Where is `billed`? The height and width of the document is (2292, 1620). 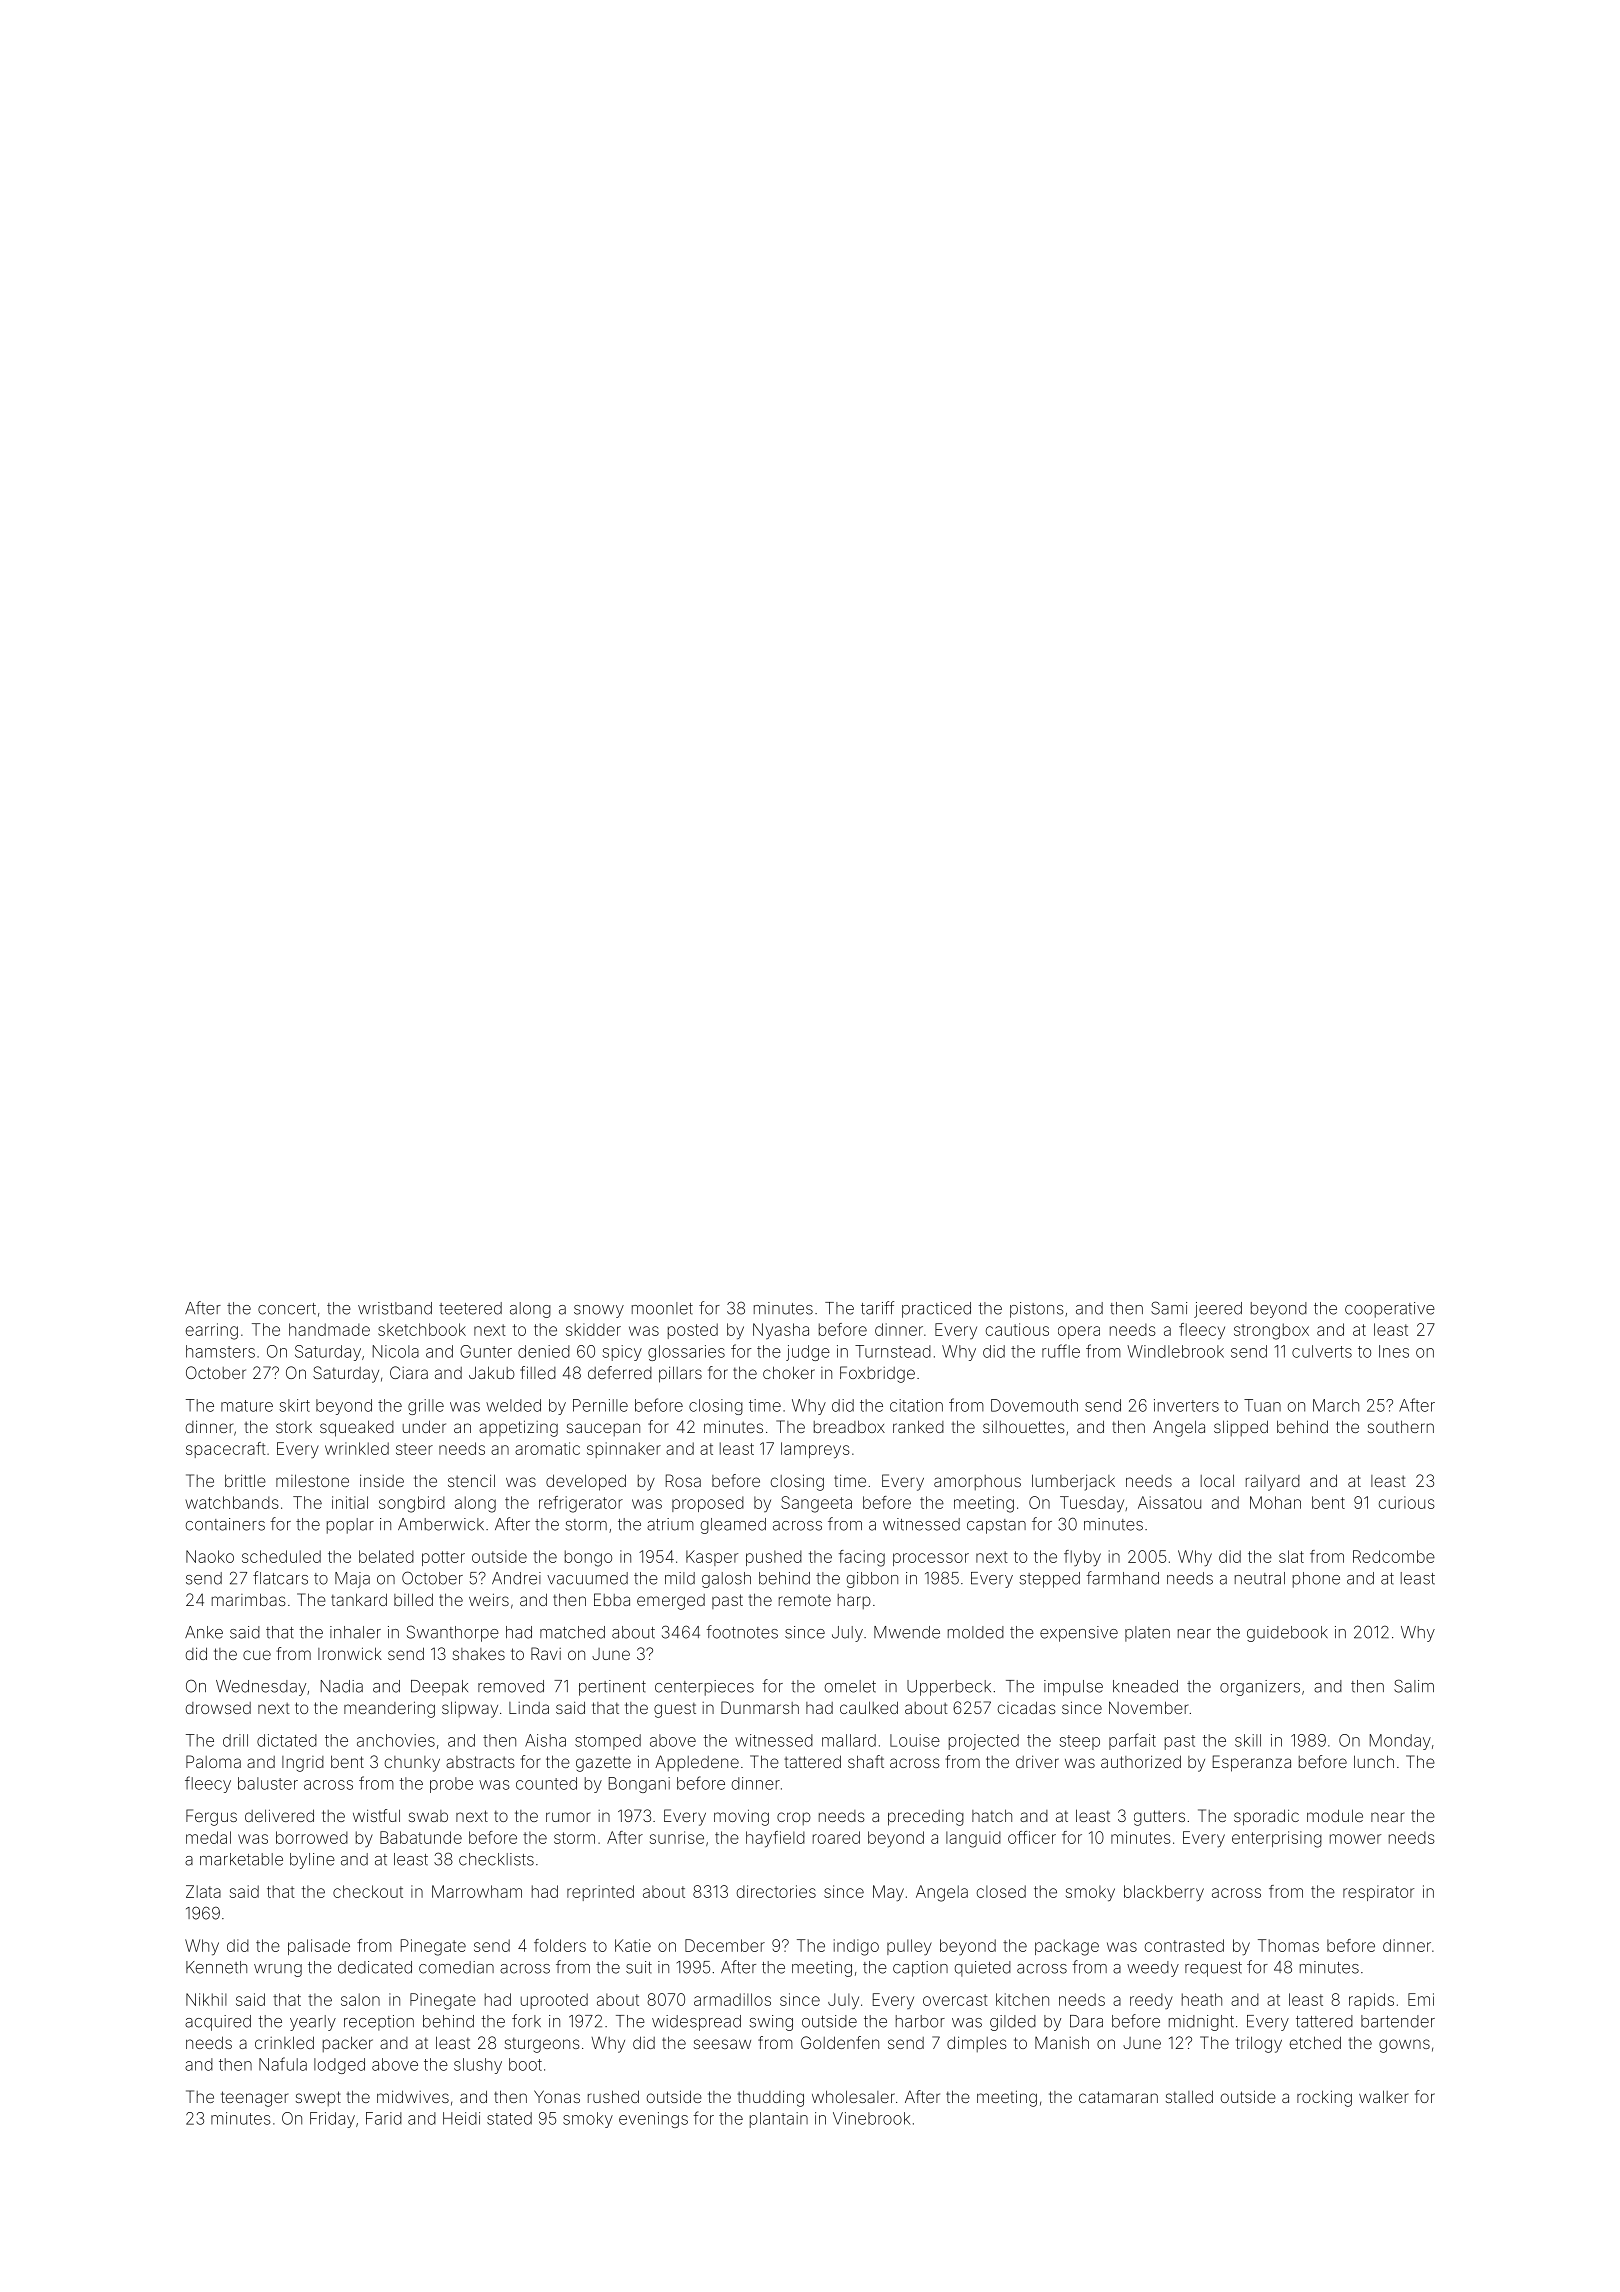 billed is located at coordinates (413, 1599).
